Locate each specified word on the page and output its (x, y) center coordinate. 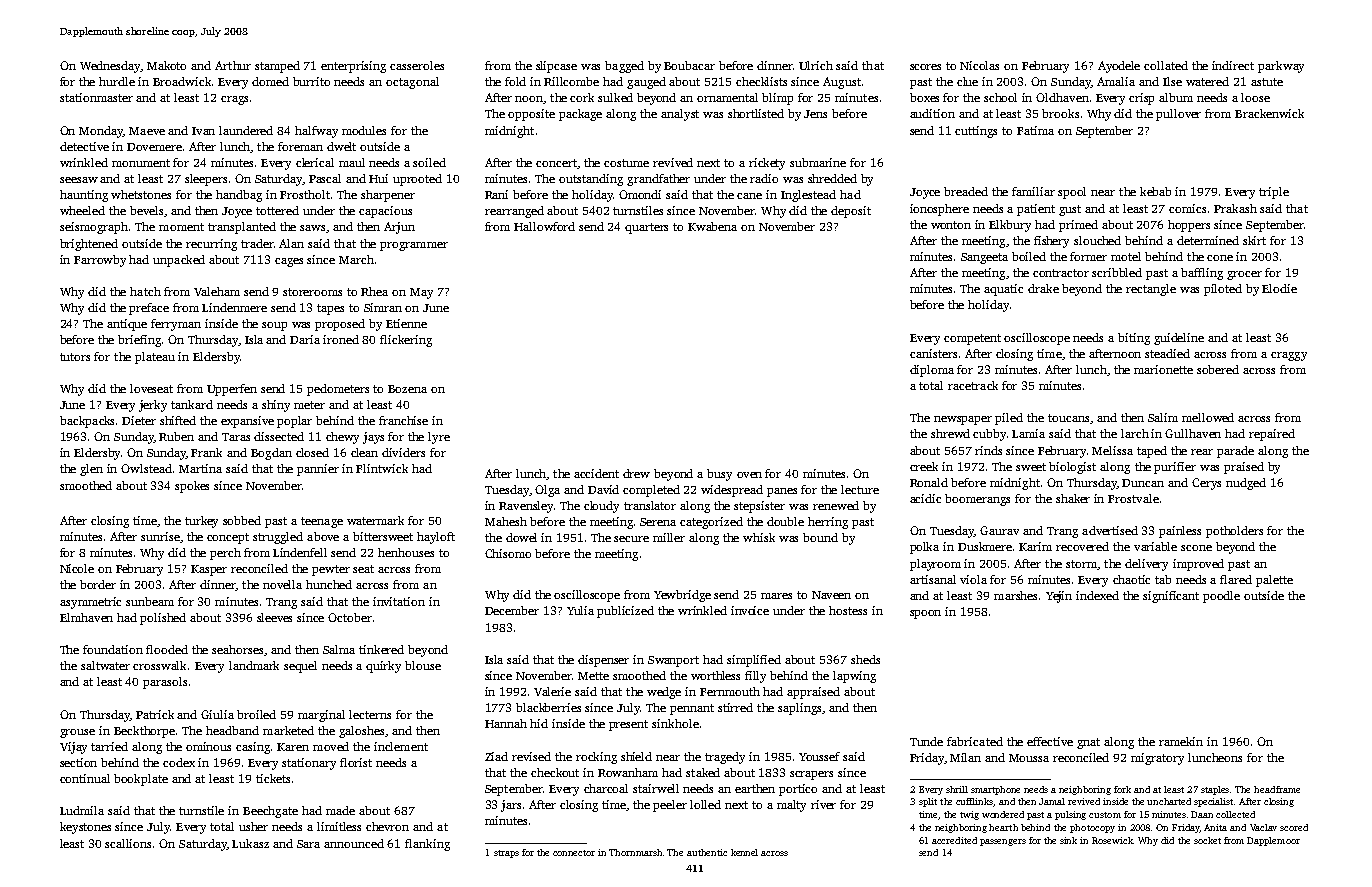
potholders (1234, 532)
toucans (1068, 418)
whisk (759, 537)
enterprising (353, 67)
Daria (305, 339)
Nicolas (979, 65)
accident (596, 473)
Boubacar (689, 65)
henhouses (406, 552)
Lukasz (250, 843)
